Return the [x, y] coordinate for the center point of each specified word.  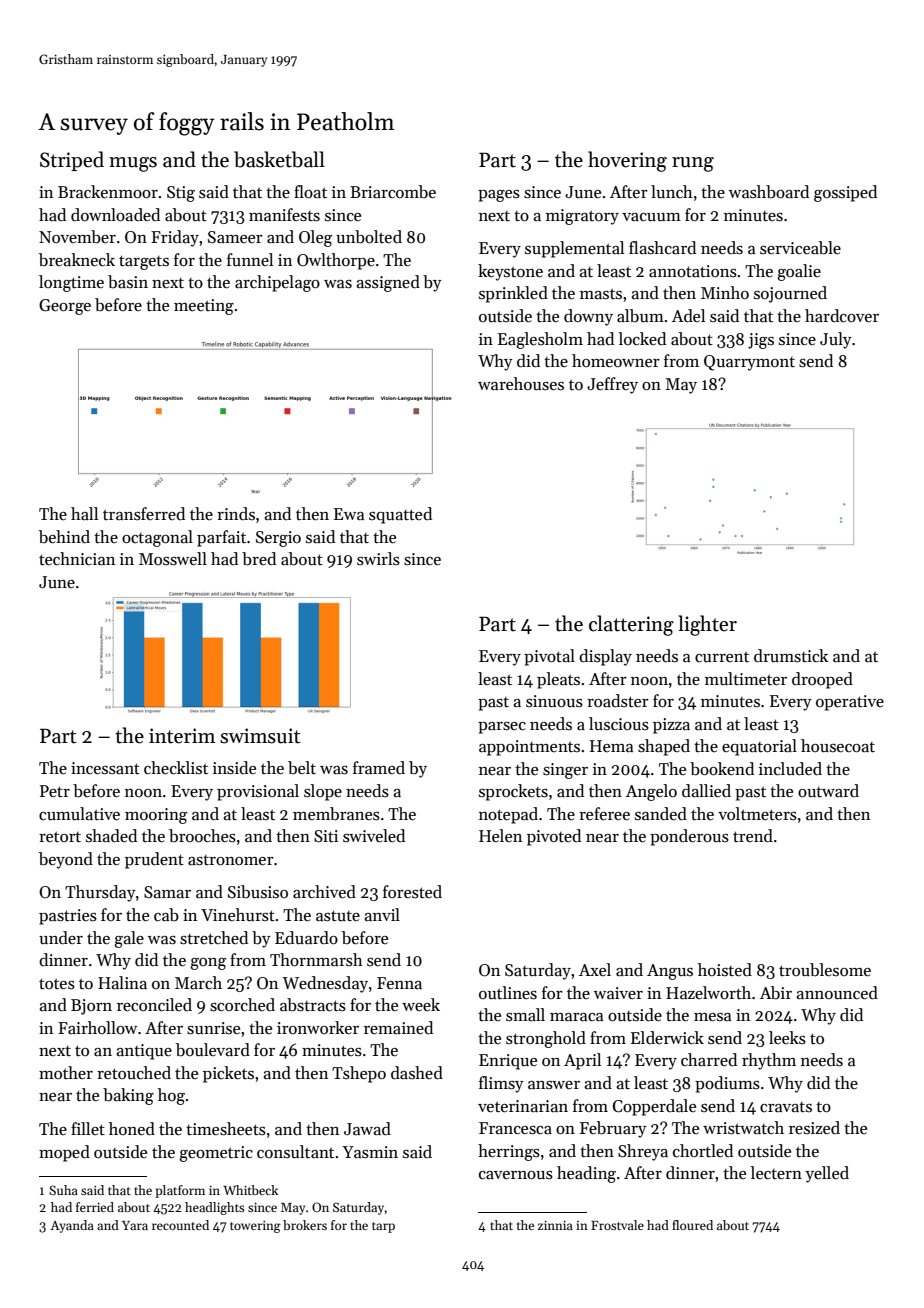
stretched [214, 938]
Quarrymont [749, 363]
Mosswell [173, 559]
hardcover [842, 316]
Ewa [349, 514]
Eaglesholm [540, 340]
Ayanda [72, 1226]
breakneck [77, 260]
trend [753, 836]
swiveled [374, 836]
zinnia [555, 1225]
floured [692, 1225]
